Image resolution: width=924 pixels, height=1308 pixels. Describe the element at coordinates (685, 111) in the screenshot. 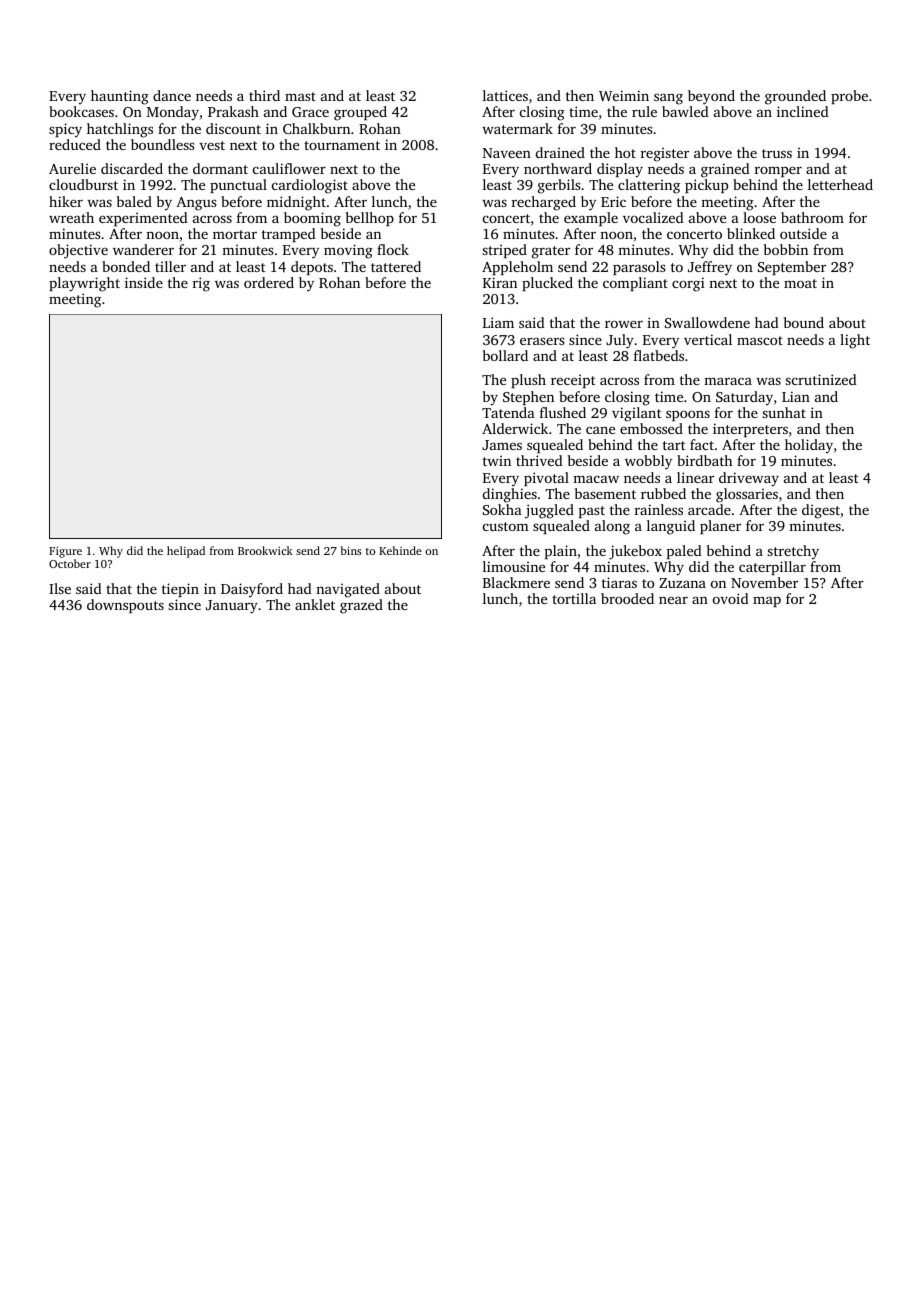

I see `bawled` at that location.
